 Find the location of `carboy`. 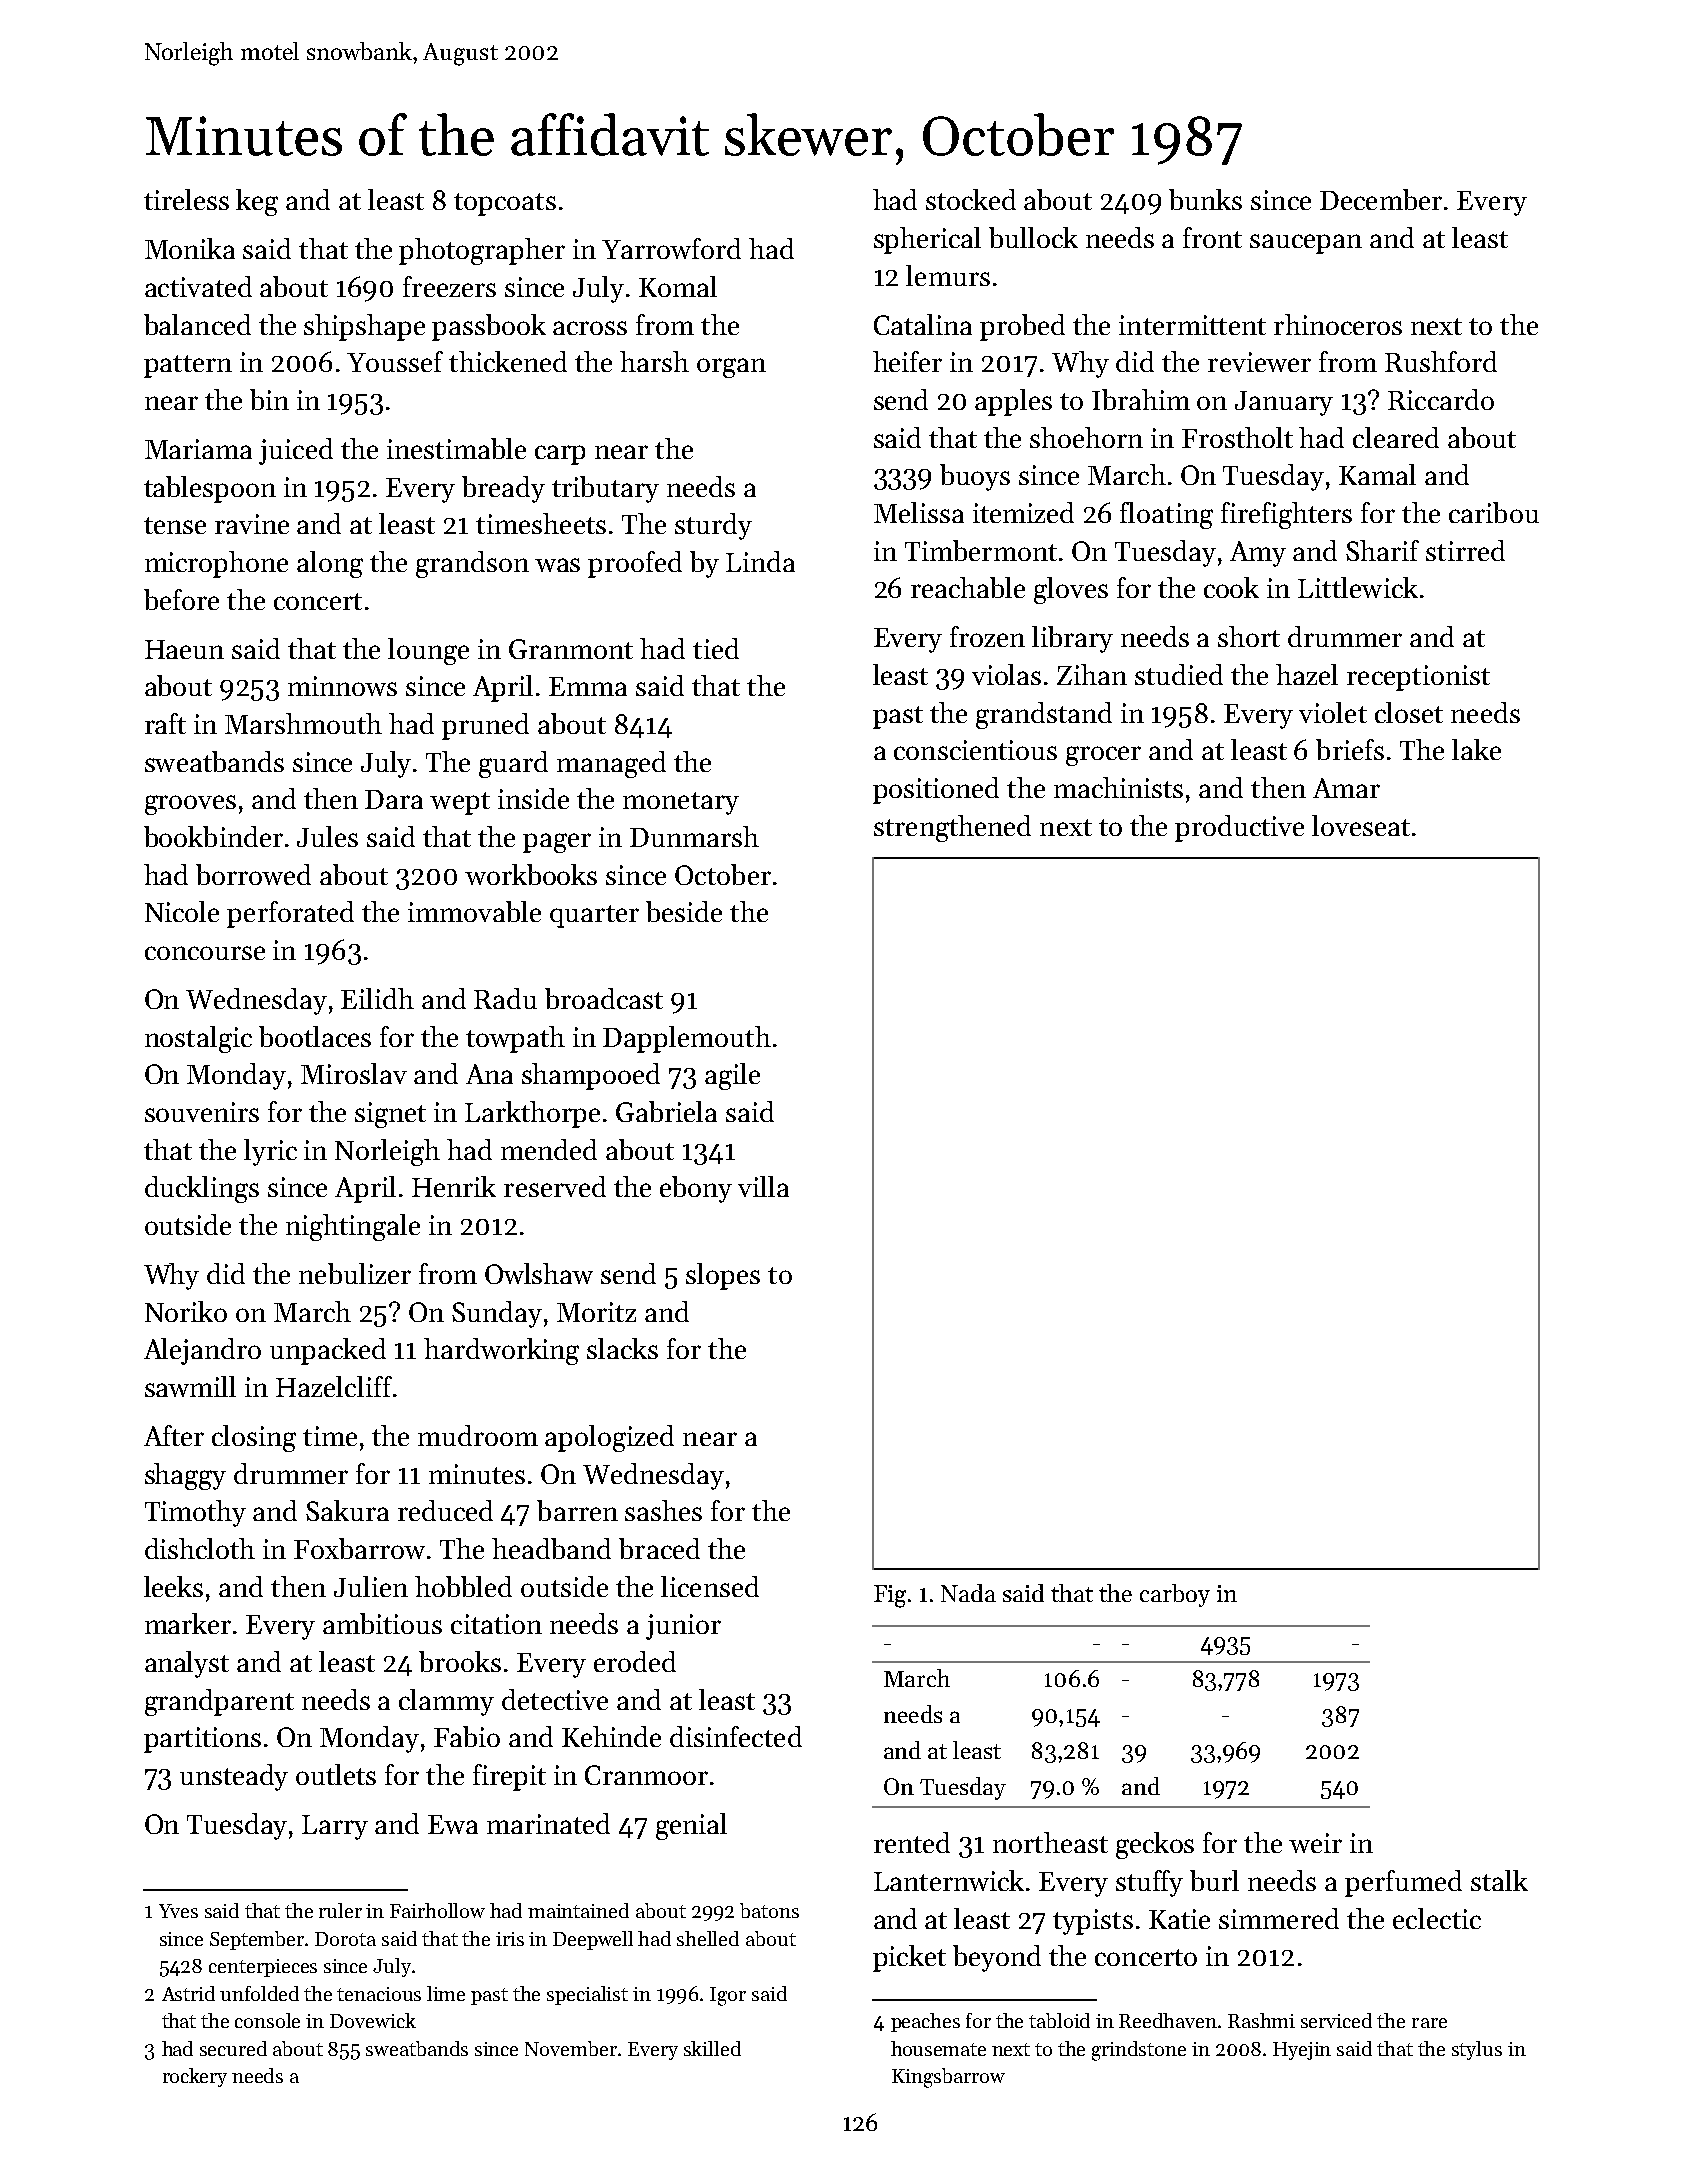

carboy is located at coordinates (1175, 1595).
